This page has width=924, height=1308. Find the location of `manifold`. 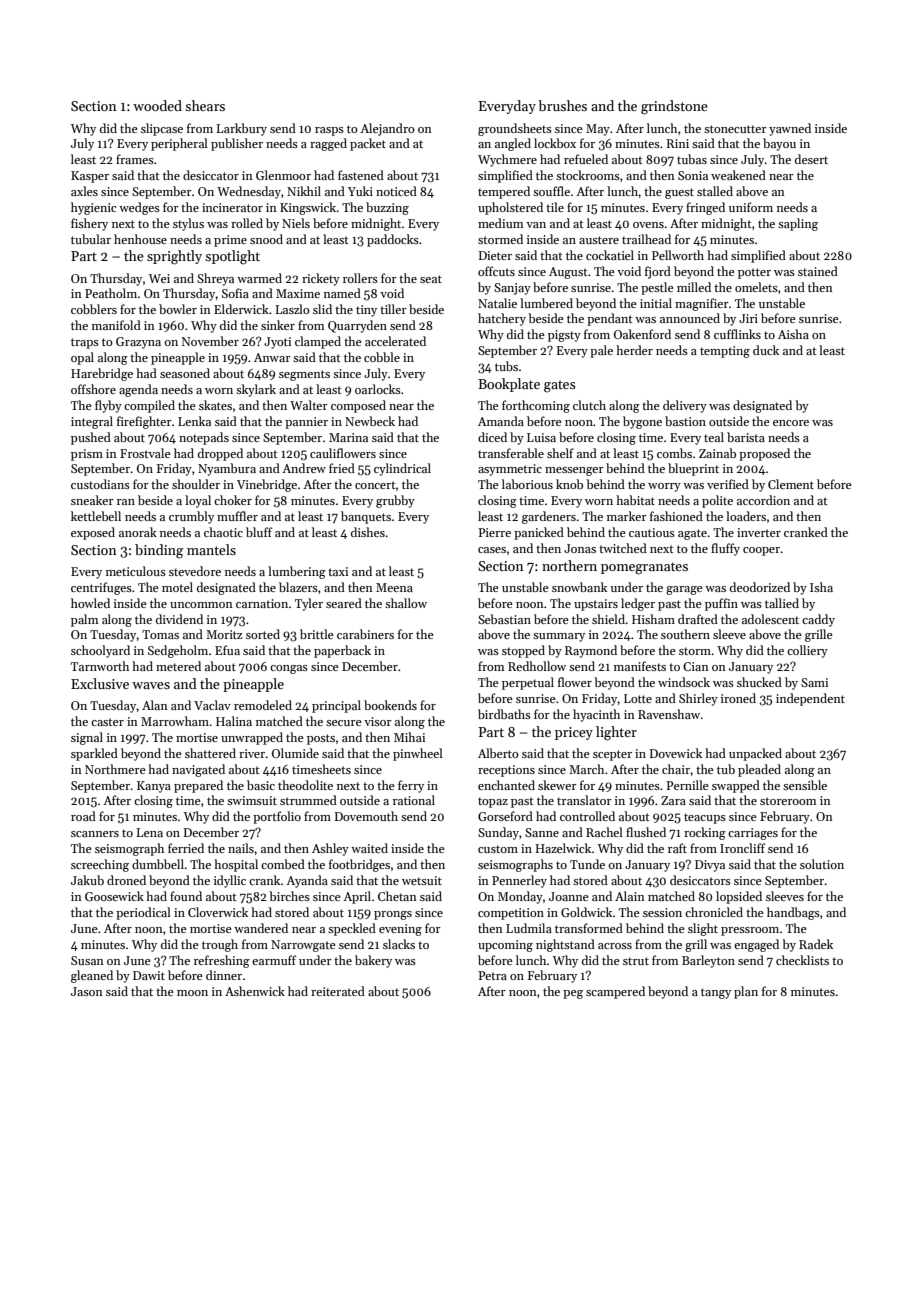

manifold is located at coordinates (116, 325).
